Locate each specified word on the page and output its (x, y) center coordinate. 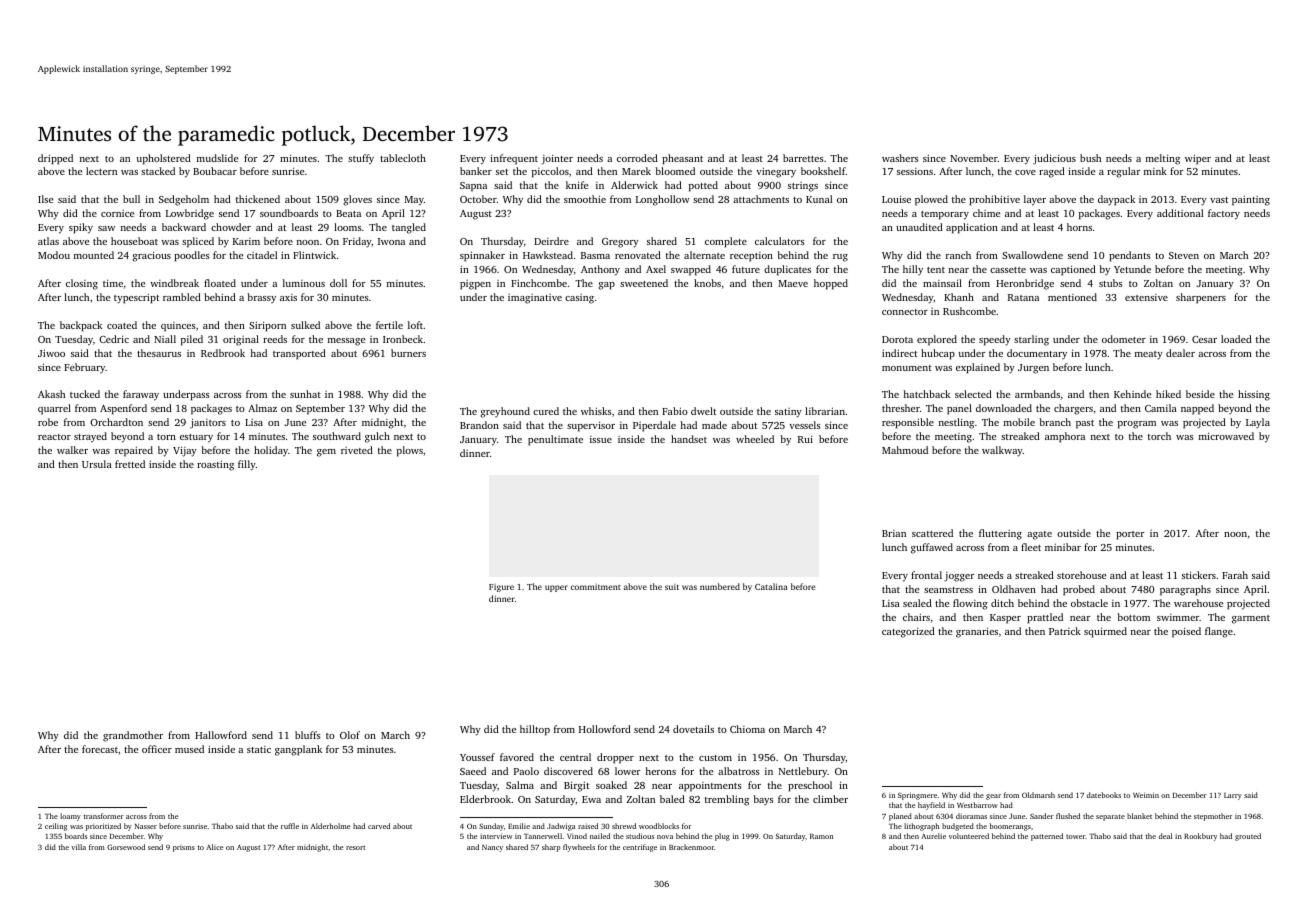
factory (1224, 214)
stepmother (1213, 817)
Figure (501, 588)
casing (579, 299)
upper (556, 588)
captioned (1073, 270)
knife (577, 185)
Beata (348, 213)
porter (1130, 535)
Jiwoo (51, 353)
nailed (600, 836)
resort (355, 847)
